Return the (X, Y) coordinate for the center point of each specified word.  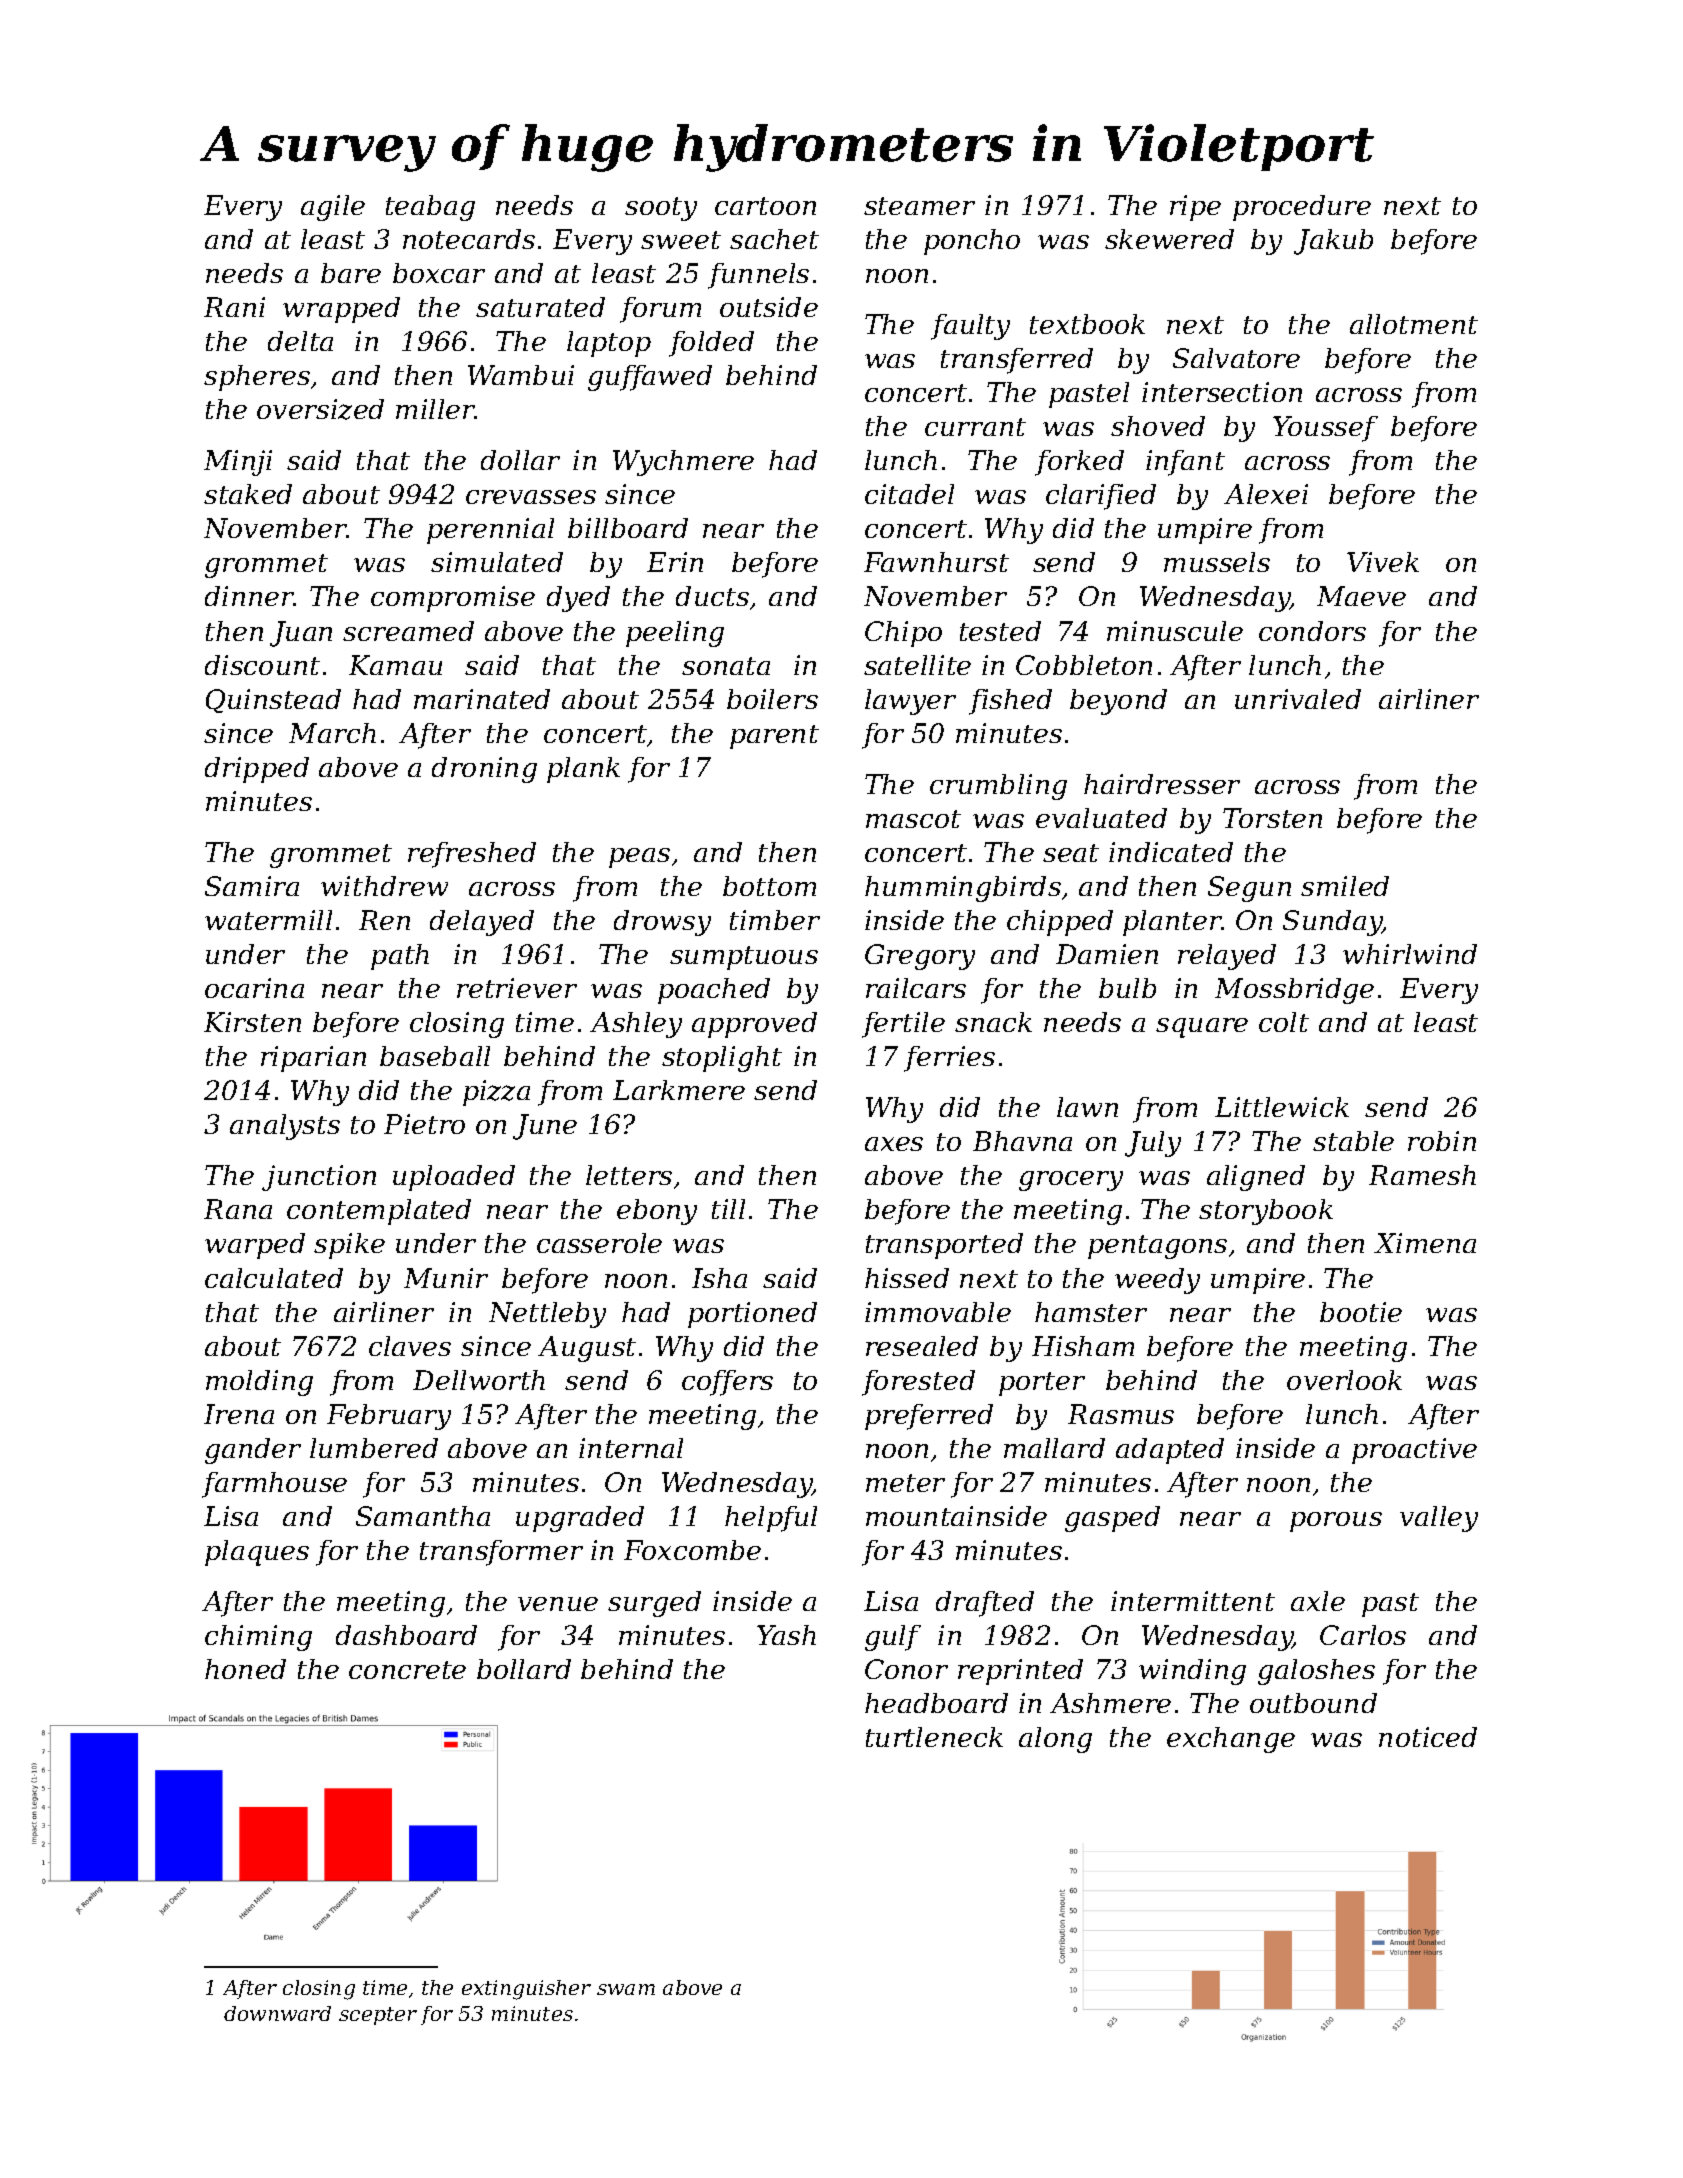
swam (626, 1989)
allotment (1414, 324)
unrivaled (1298, 699)
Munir (446, 1278)
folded (711, 344)
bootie (1361, 1312)
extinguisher (526, 1990)
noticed (1428, 1737)
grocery (1071, 1181)
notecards (469, 239)
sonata (726, 666)
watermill (268, 920)
